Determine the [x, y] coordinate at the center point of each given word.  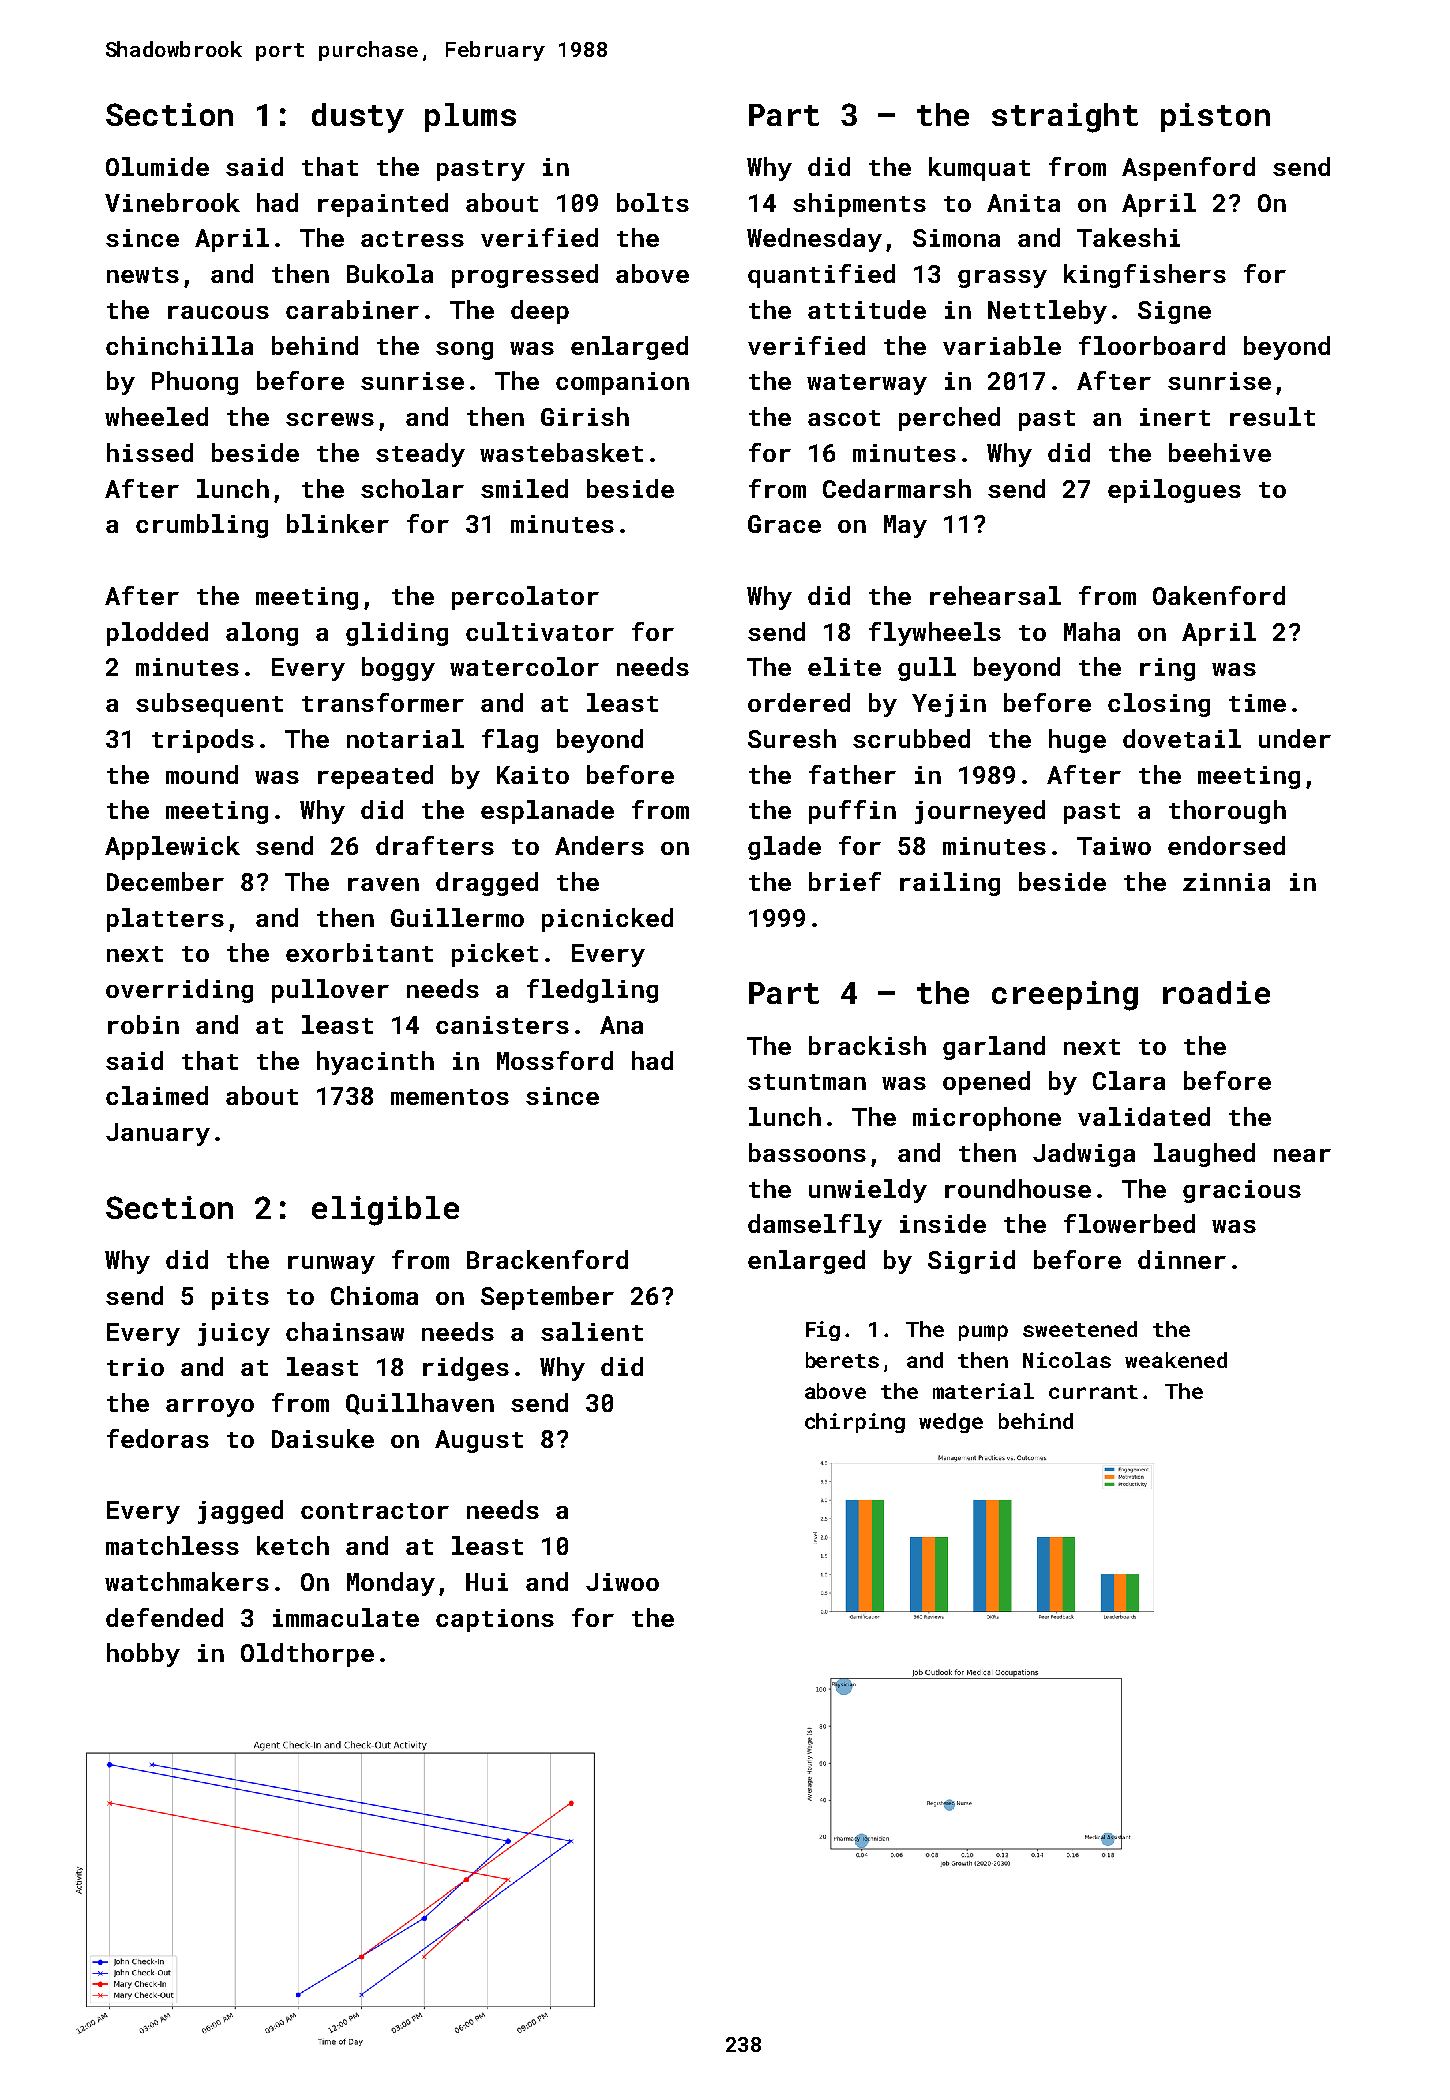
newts [143, 275]
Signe [1174, 312]
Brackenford [547, 1259]
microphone [987, 1119]
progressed [525, 276]
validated [1144, 1116]
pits [240, 1298]
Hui [487, 1582]
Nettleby [1047, 312]
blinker [338, 523]
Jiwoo [622, 1582]
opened [986, 1083]
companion [622, 383]
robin [143, 1024]
